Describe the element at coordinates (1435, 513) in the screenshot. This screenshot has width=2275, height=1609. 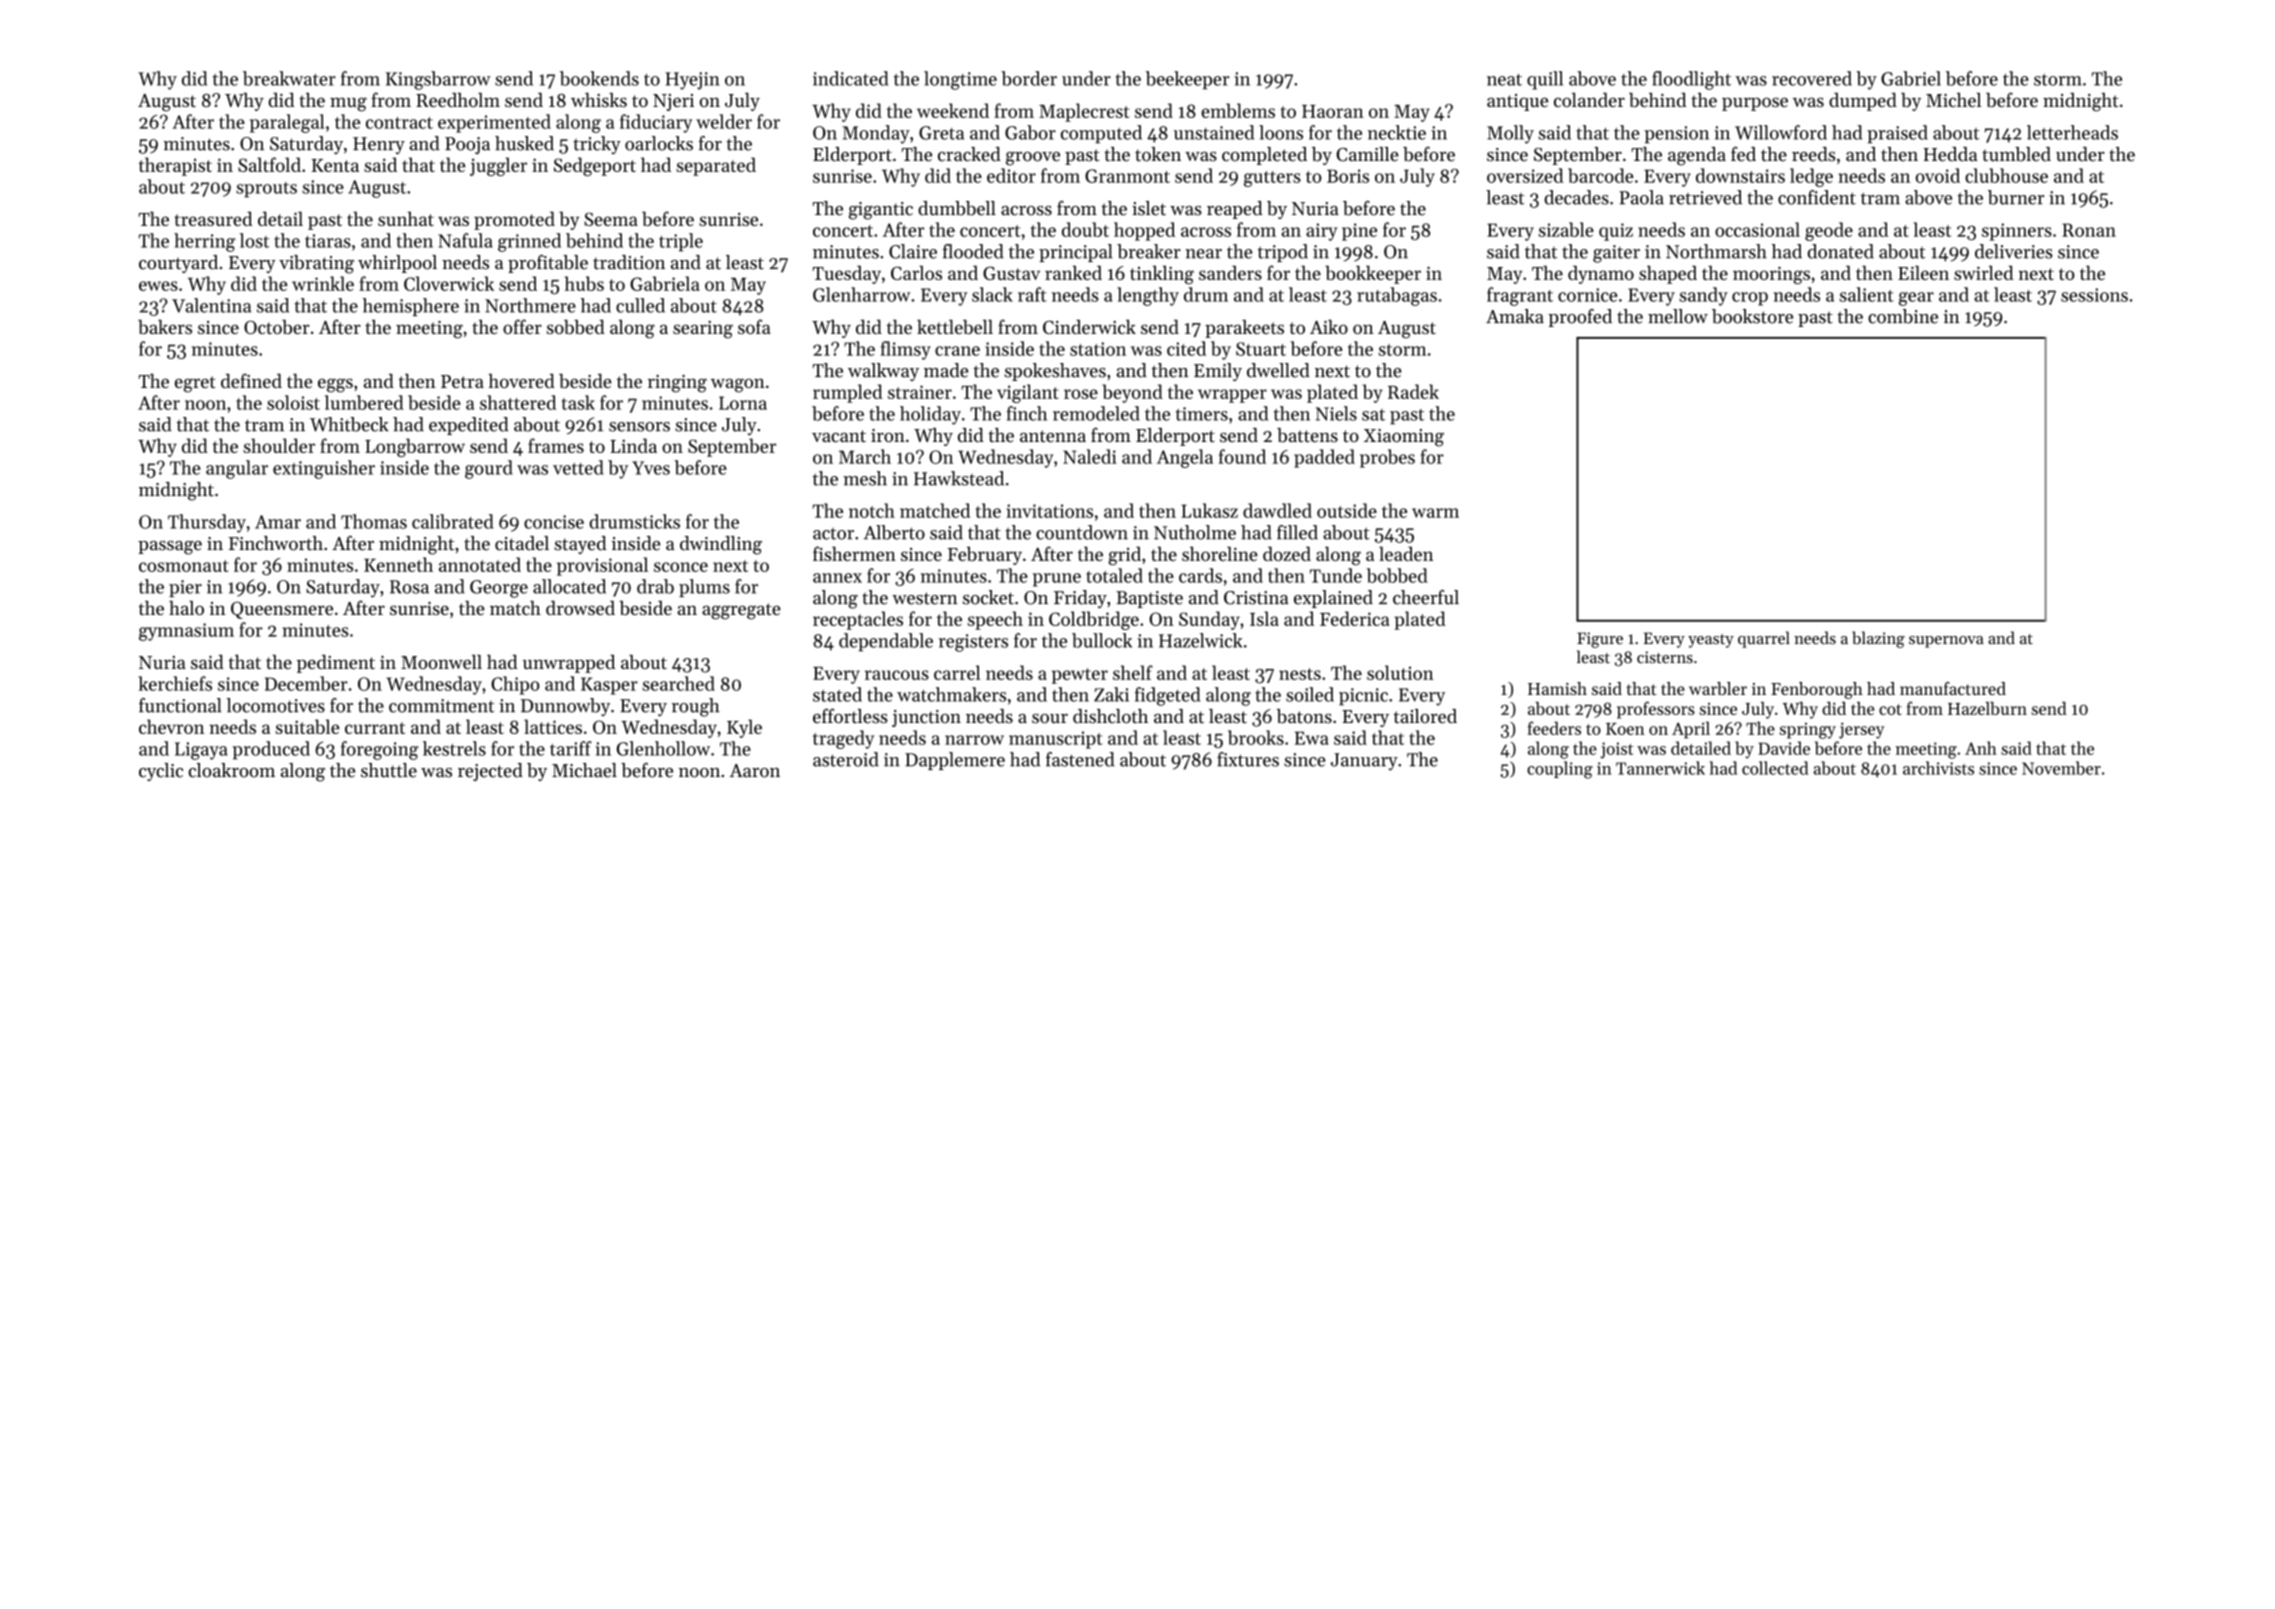
I see `warm` at that location.
